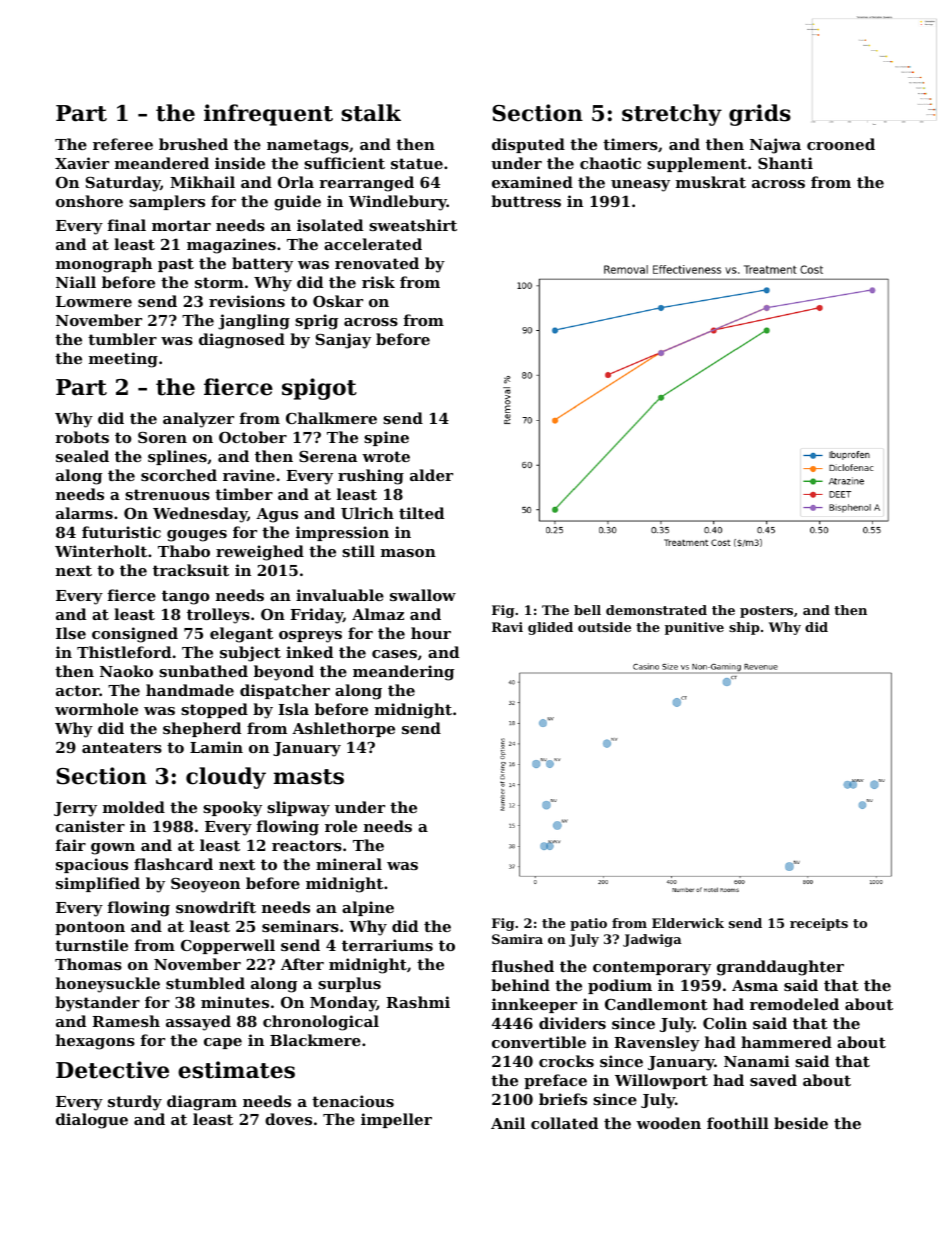  Describe the element at coordinates (268, 115) in the page. I see `infrequent` at that location.
